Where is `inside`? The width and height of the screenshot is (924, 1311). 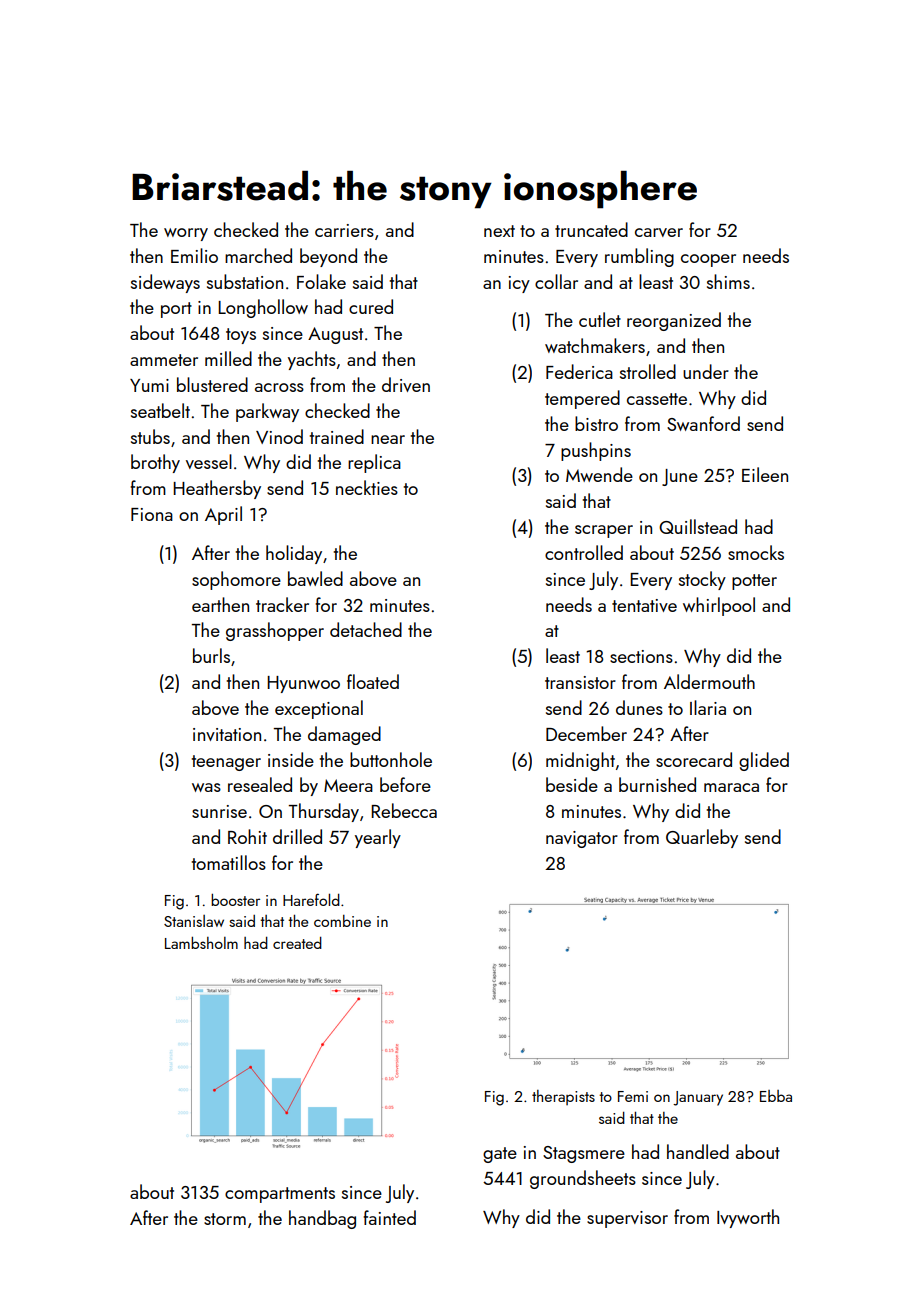
inside is located at coordinates (291, 759).
